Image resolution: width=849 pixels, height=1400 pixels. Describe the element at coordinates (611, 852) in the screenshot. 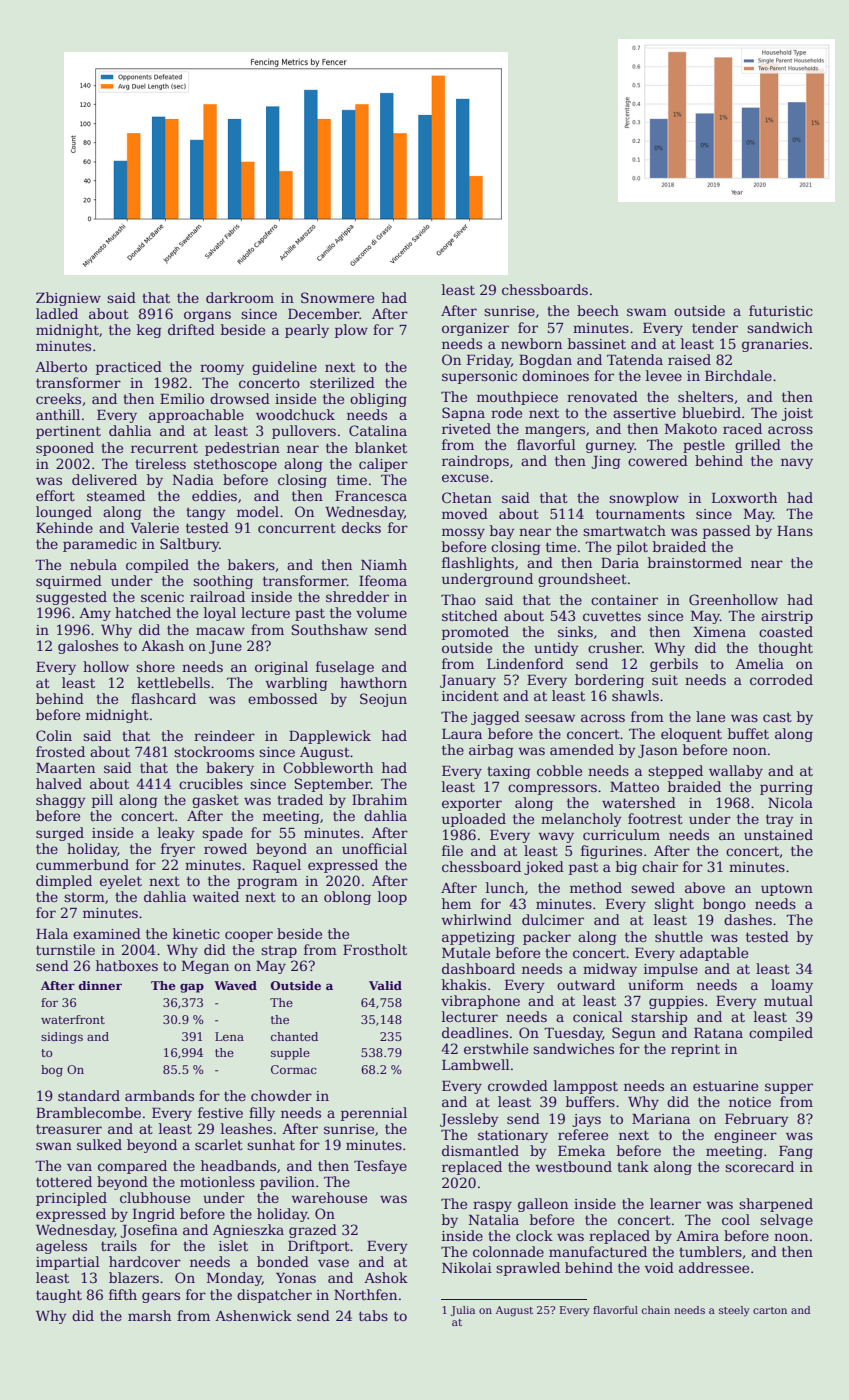

I see `figurines` at that location.
